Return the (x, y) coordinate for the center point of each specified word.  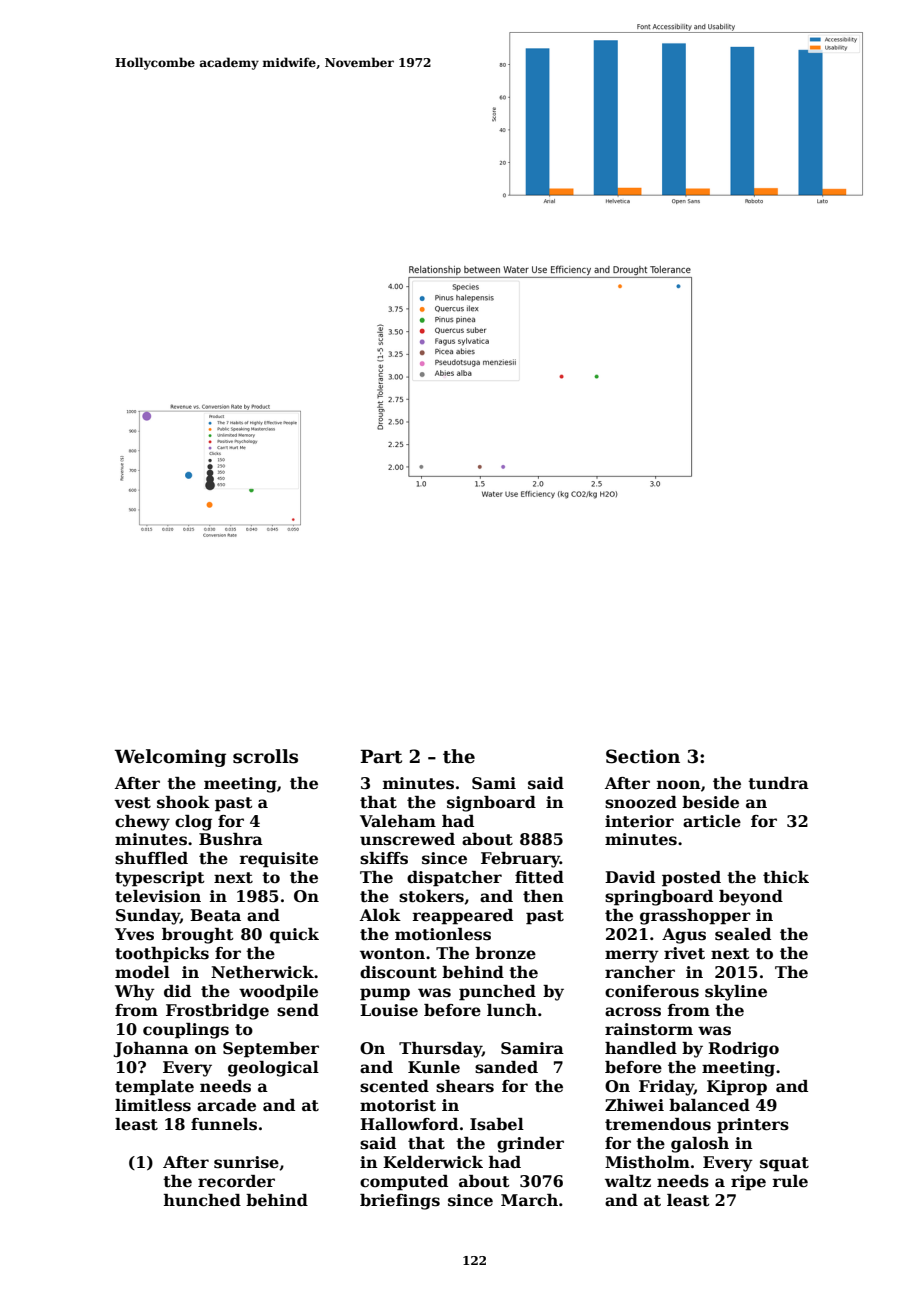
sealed (743, 934)
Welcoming (170, 758)
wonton (392, 954)
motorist (398, 1105)
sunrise (246, 1162)
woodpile (278, 993)
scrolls (265, 756)
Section (643, 756)
